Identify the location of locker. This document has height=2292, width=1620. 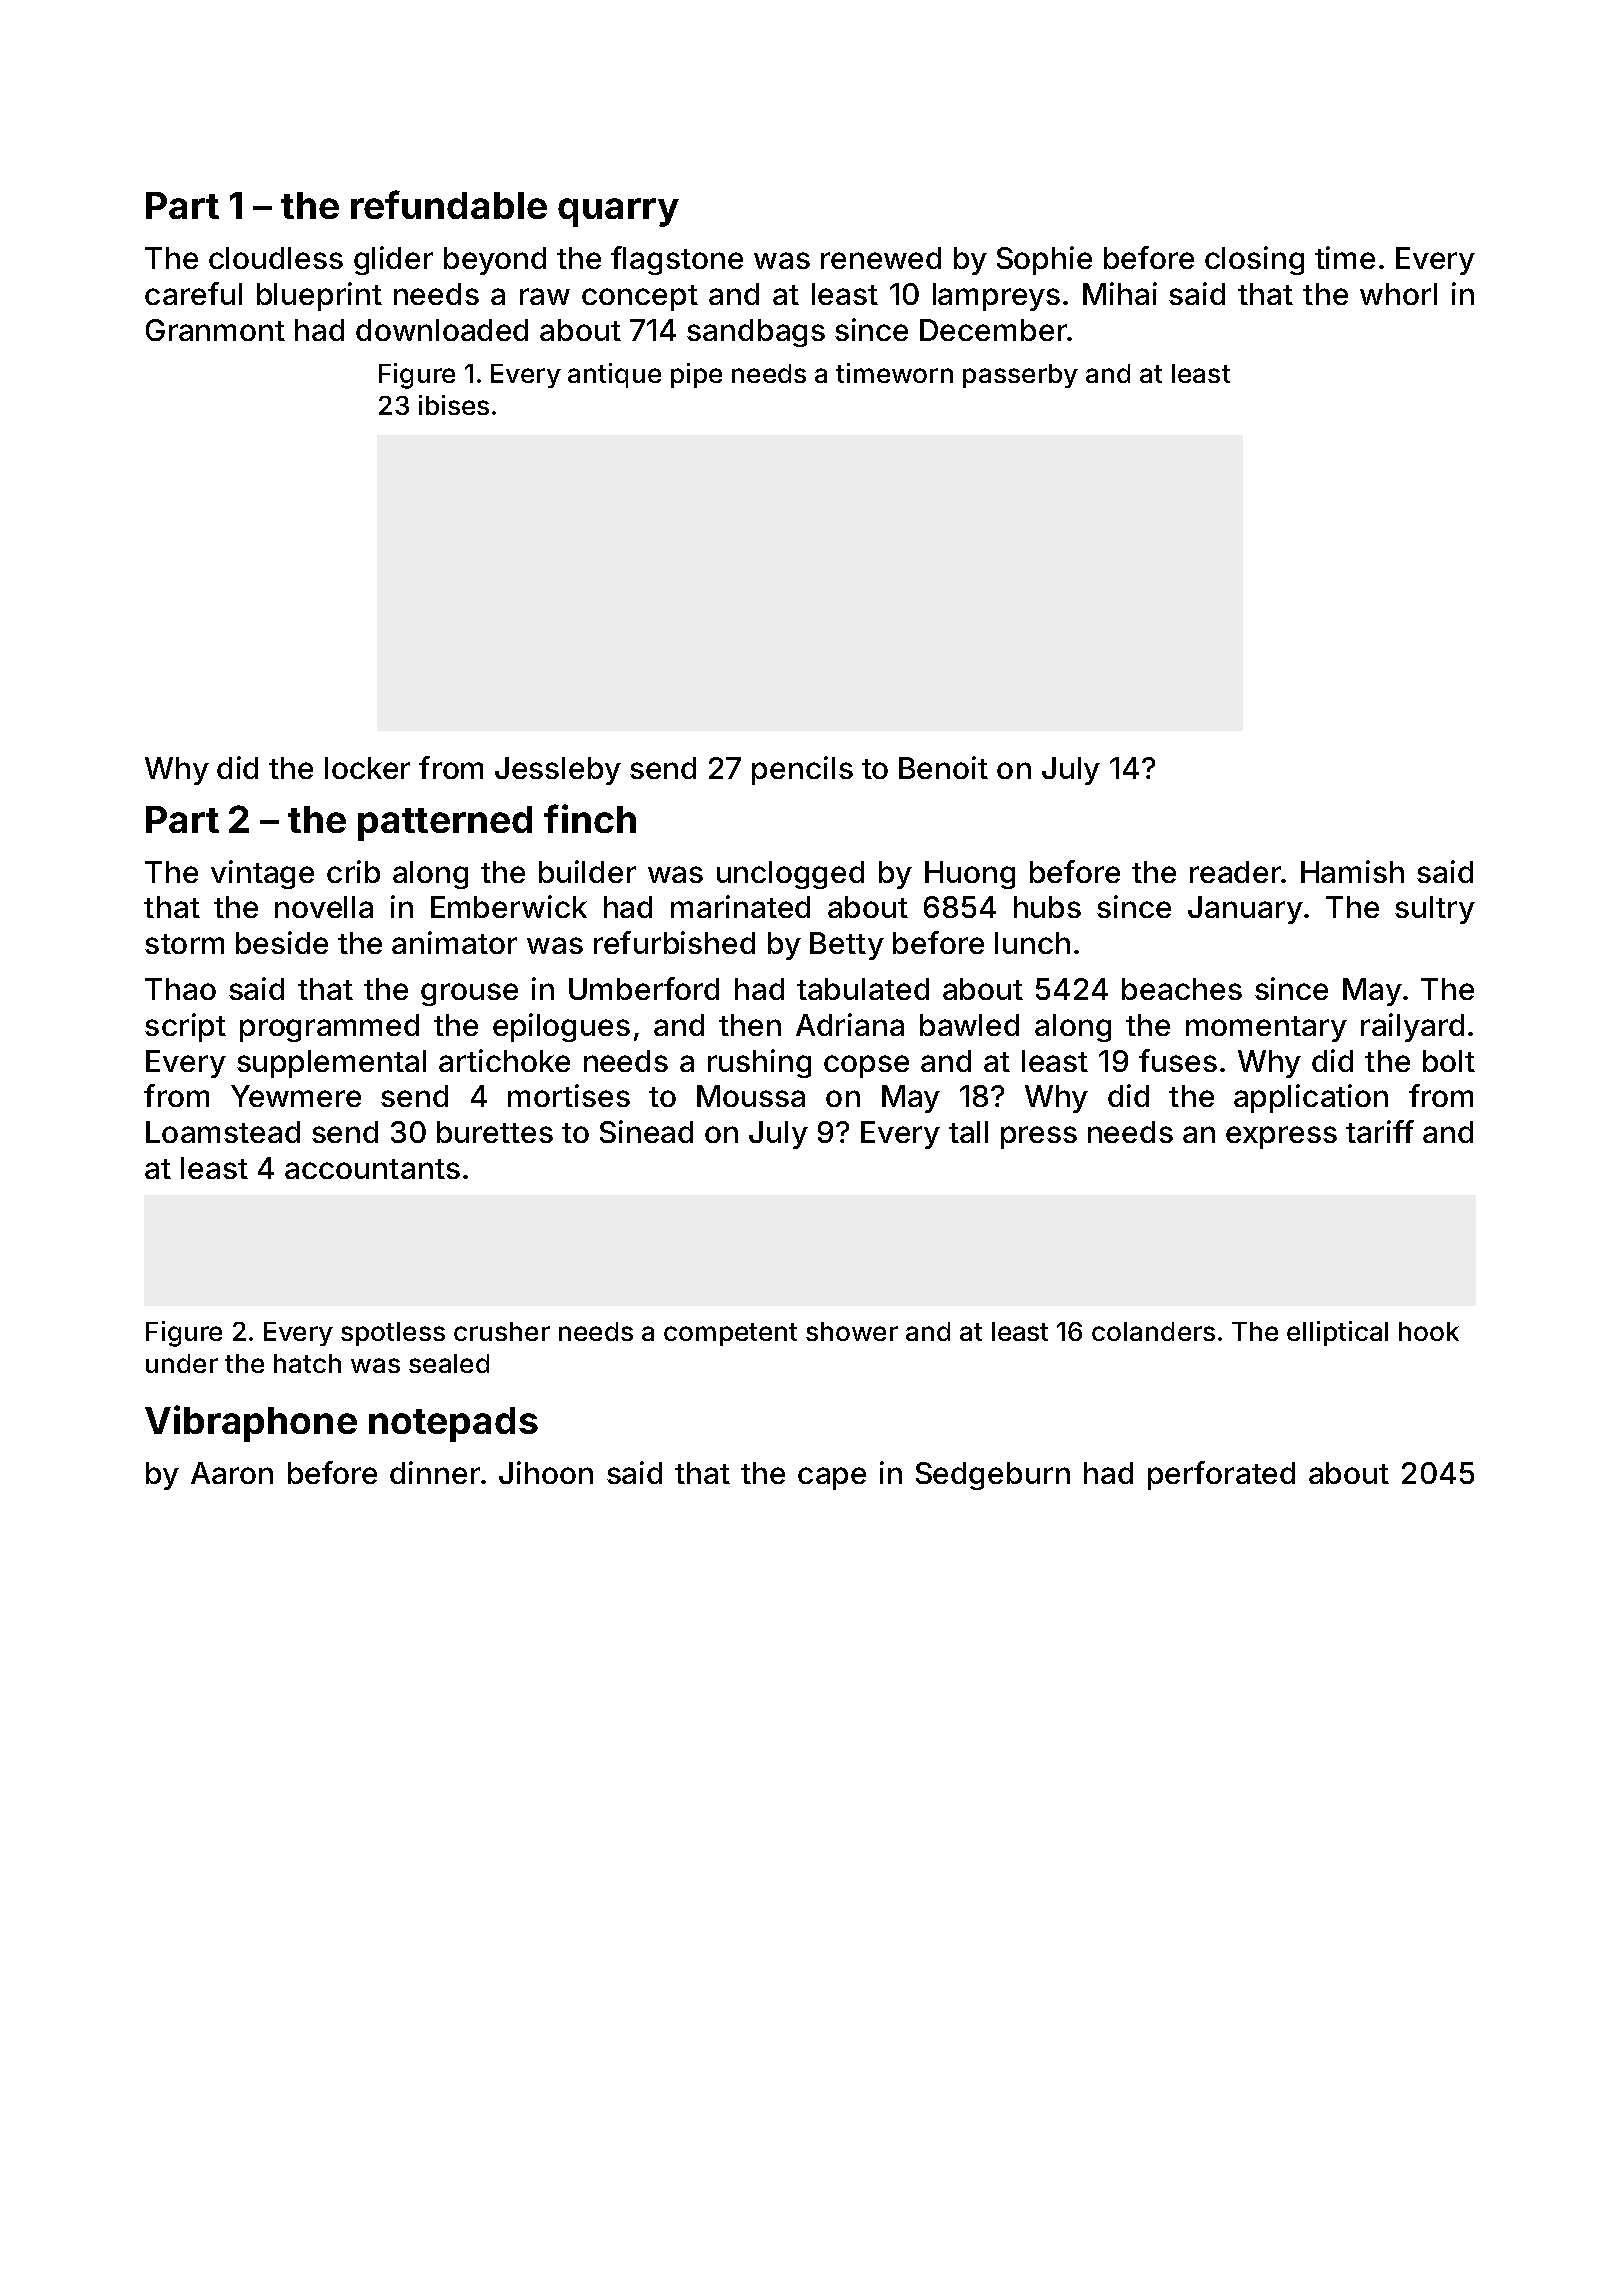
(367, 768).
